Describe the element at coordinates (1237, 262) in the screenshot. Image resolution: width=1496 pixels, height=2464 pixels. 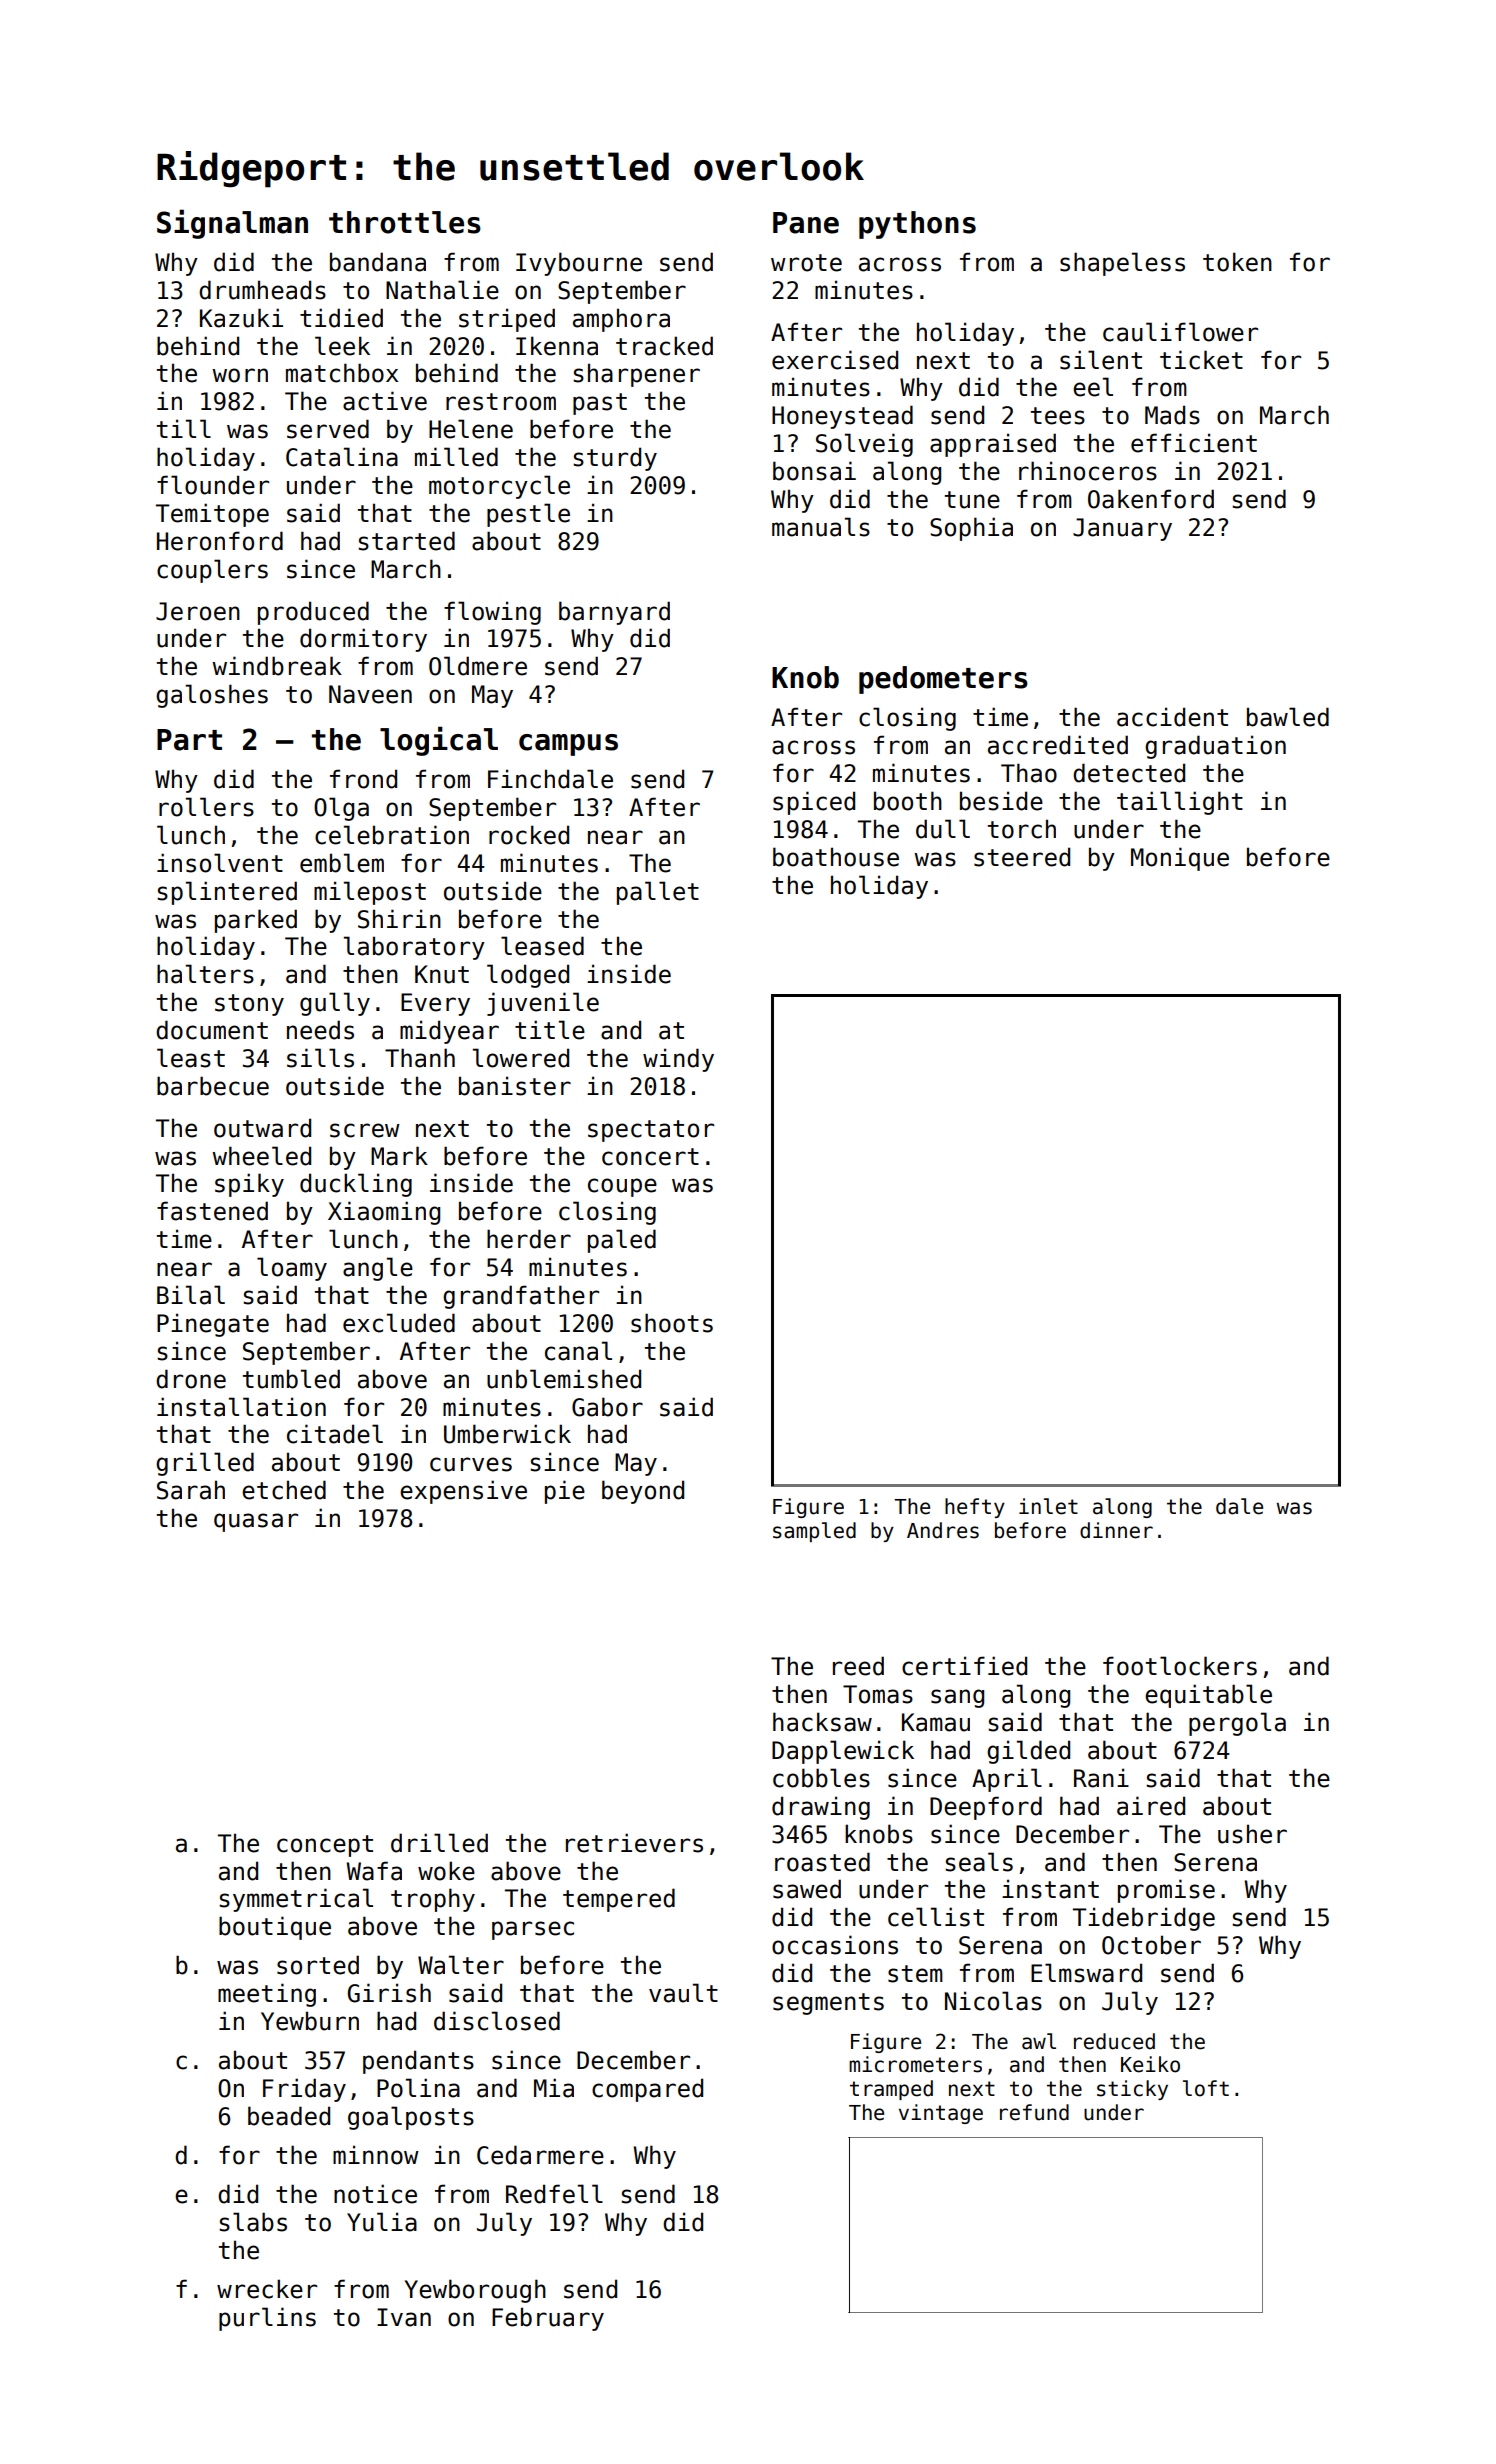
I see `token` at that location.
